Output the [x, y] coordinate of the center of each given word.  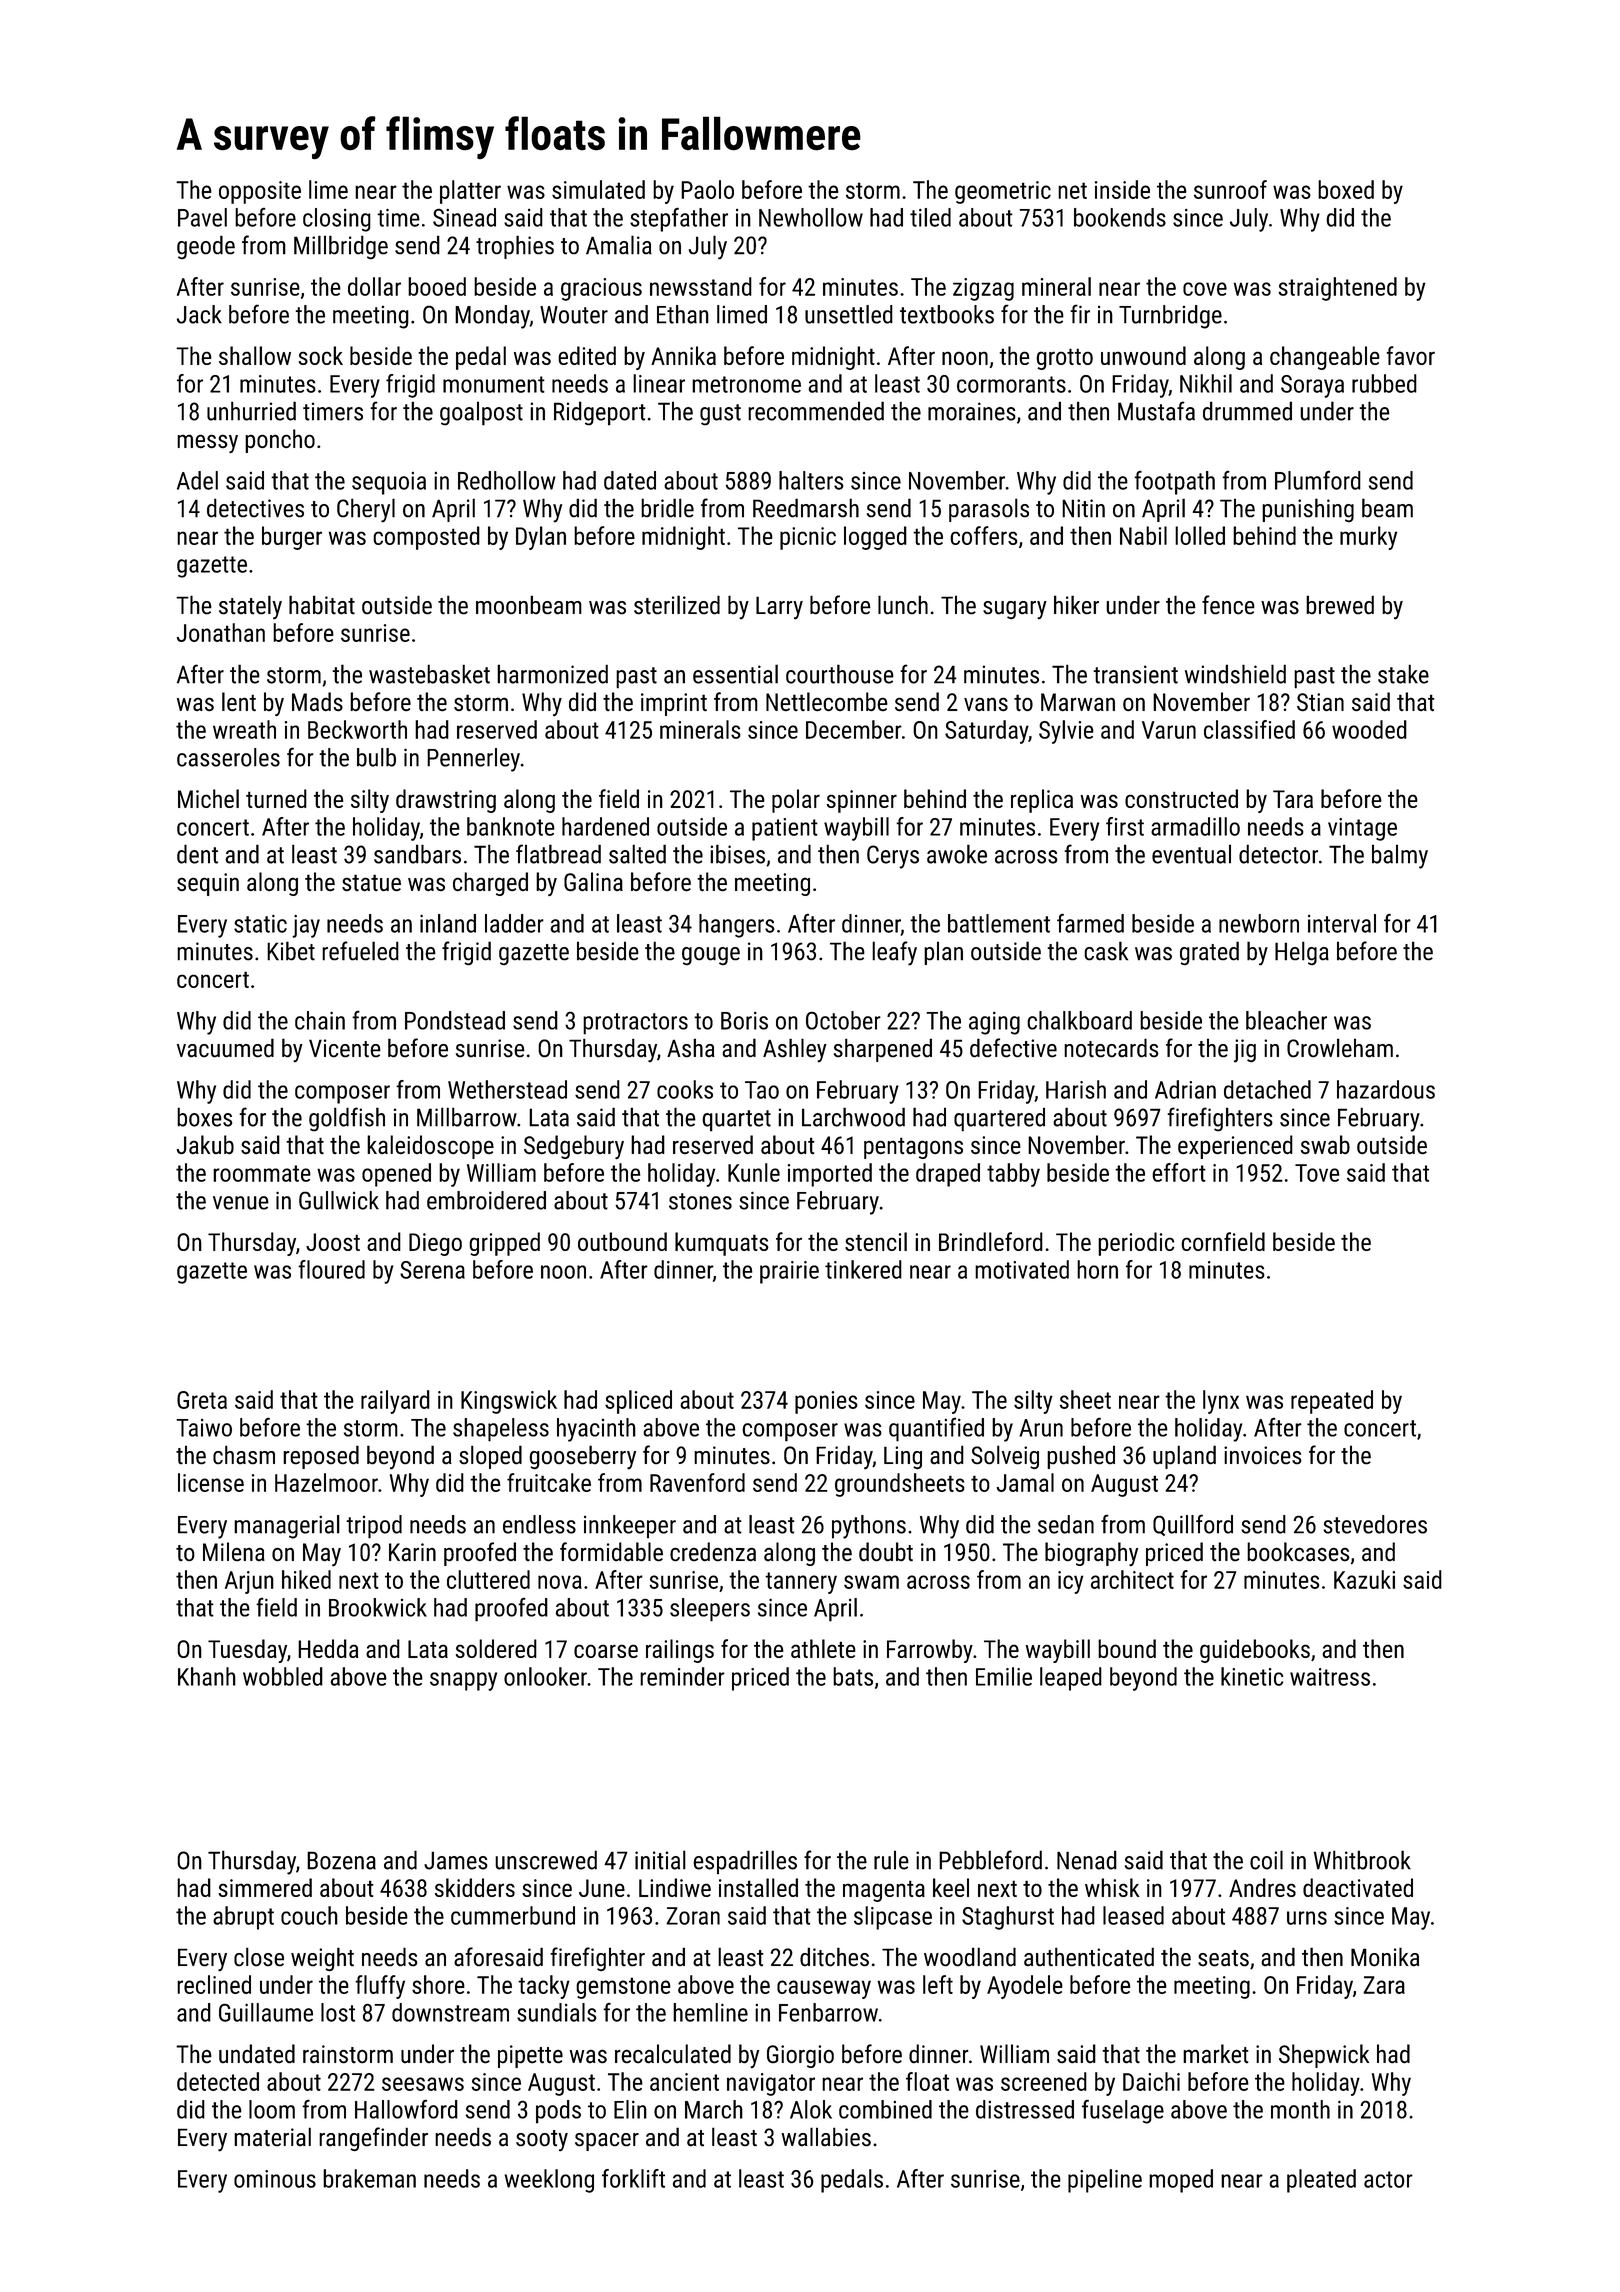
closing [337, 220]
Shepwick [1324, 2056]
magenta [884, 1891]
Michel [208, 798]
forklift [633, 2178]
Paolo [707, 189]
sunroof [1230, 189]
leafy [894, 953]
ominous [275, 2179]
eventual [1191, 854]
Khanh [207, 1676]
